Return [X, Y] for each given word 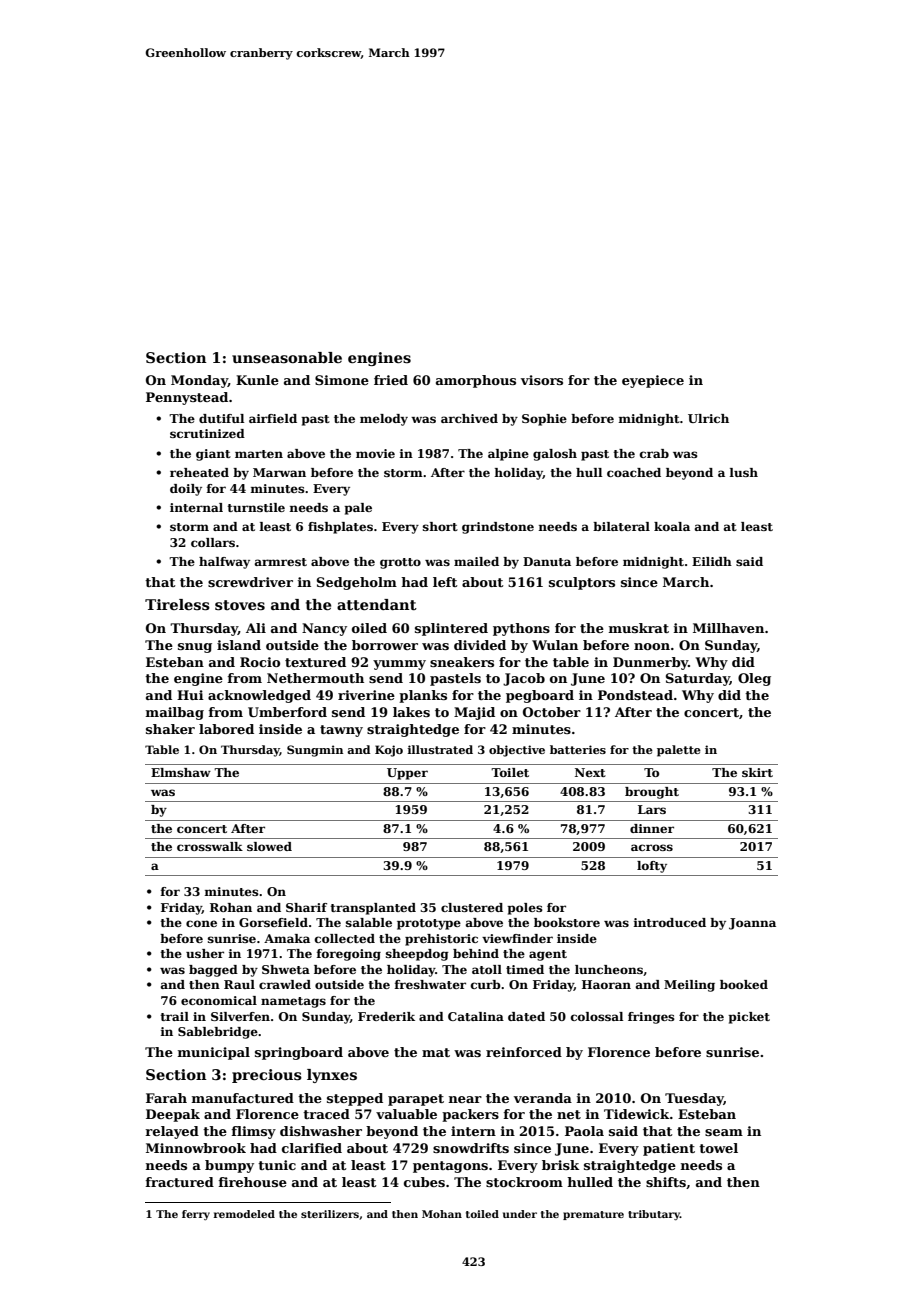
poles [525, 909]
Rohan [231, 907]
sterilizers [330, 1214]
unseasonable [287, 357]
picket [749, 1018]
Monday [199, 381]
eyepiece [653, 381]
